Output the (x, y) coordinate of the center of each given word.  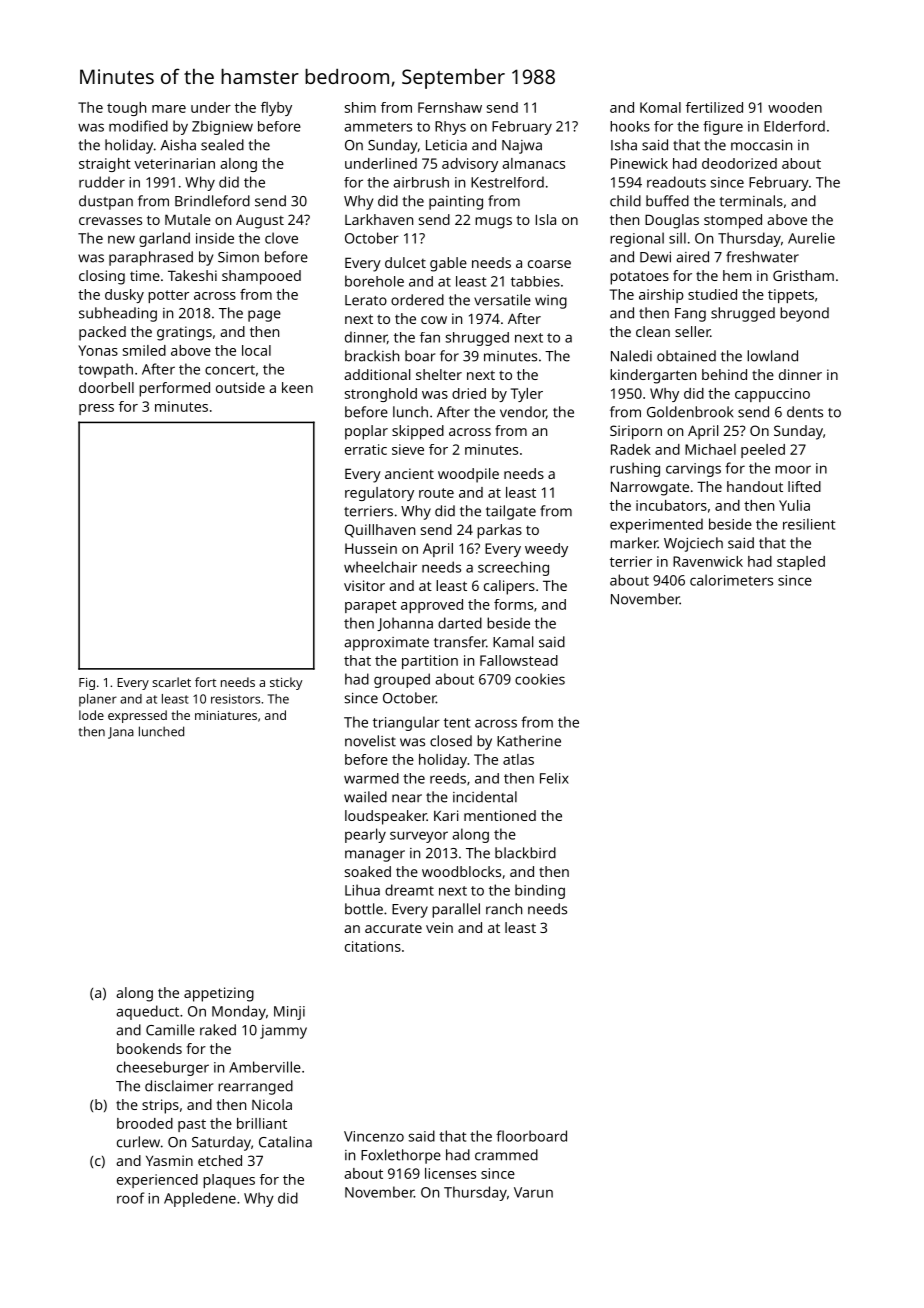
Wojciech (693, 544)
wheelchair (380, 567)
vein (439, 927)
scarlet (171, 682)
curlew (138, 1142)
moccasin (761, 145)
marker (634, 543)
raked (218, 1030)
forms (513, 604)
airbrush (421, 182)
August (260, 221)
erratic (366, 449)
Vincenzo (374, 1136)
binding (540, 891)
